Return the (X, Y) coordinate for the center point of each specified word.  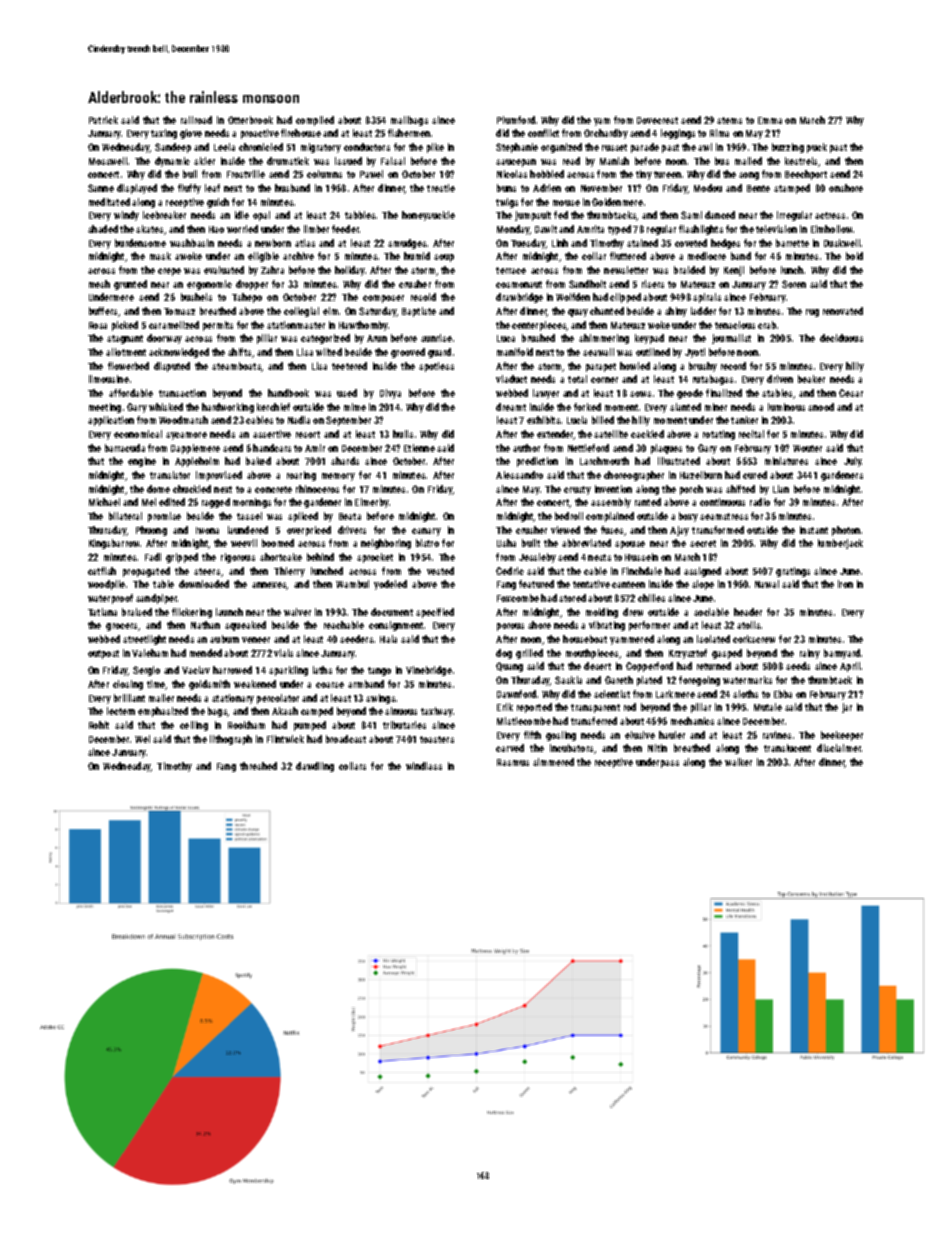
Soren (794, 284)
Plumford (516, 120)
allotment (126, 352)
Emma (770, 120)
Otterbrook (250, 120)
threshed (258, 766)
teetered (349, 366)
